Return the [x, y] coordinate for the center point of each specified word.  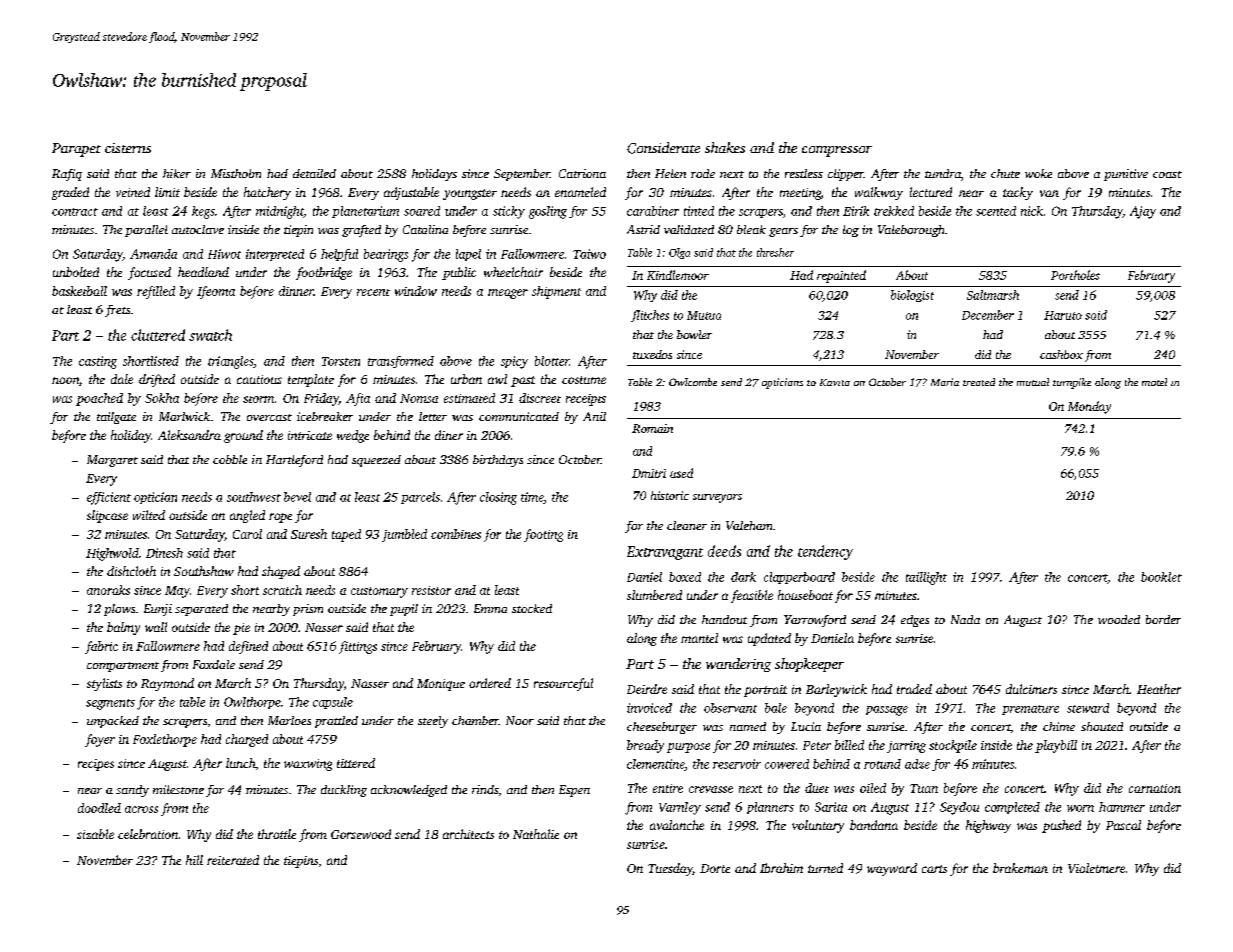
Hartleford [294, 461]
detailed [314, 173]
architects [468, 834]
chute [1005, 173]
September [522, 175]
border [1163, 619]
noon [65, 380]
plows [119, 610]
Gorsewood [361, 834]
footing [543, 535]
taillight [926, 578]
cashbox [1061, 354]
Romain [652, 428]
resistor [431, 590]
